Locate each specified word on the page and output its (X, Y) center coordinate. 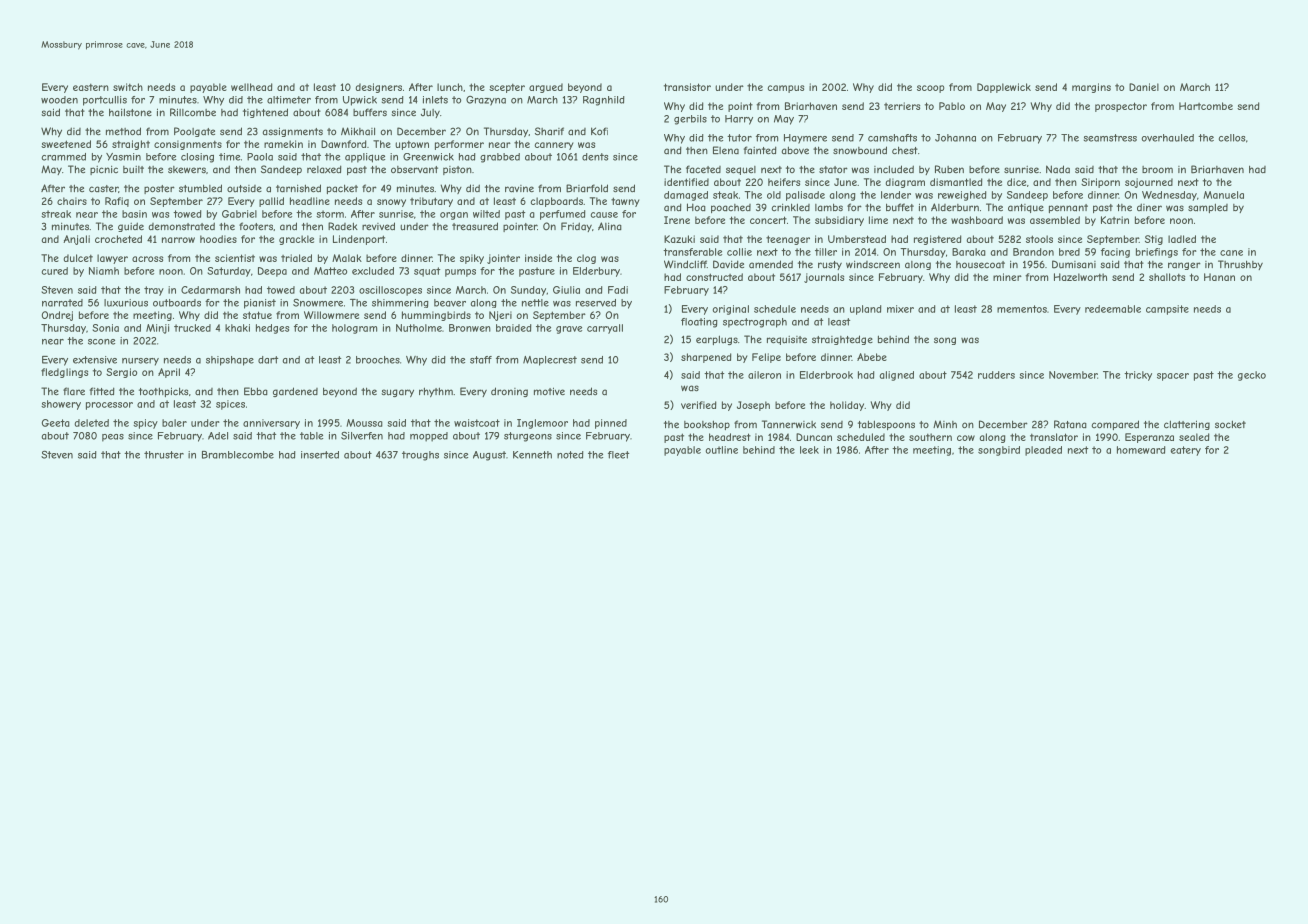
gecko (1252, 376)
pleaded (1043, 451)
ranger (1184, 266)
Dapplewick (1004, 88)
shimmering (400, 303)
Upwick (360, 101)
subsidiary (839, 221)
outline (722, 450)
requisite (787, 340)
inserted (320, 455)
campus (785, 89)
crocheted (118, 239)
